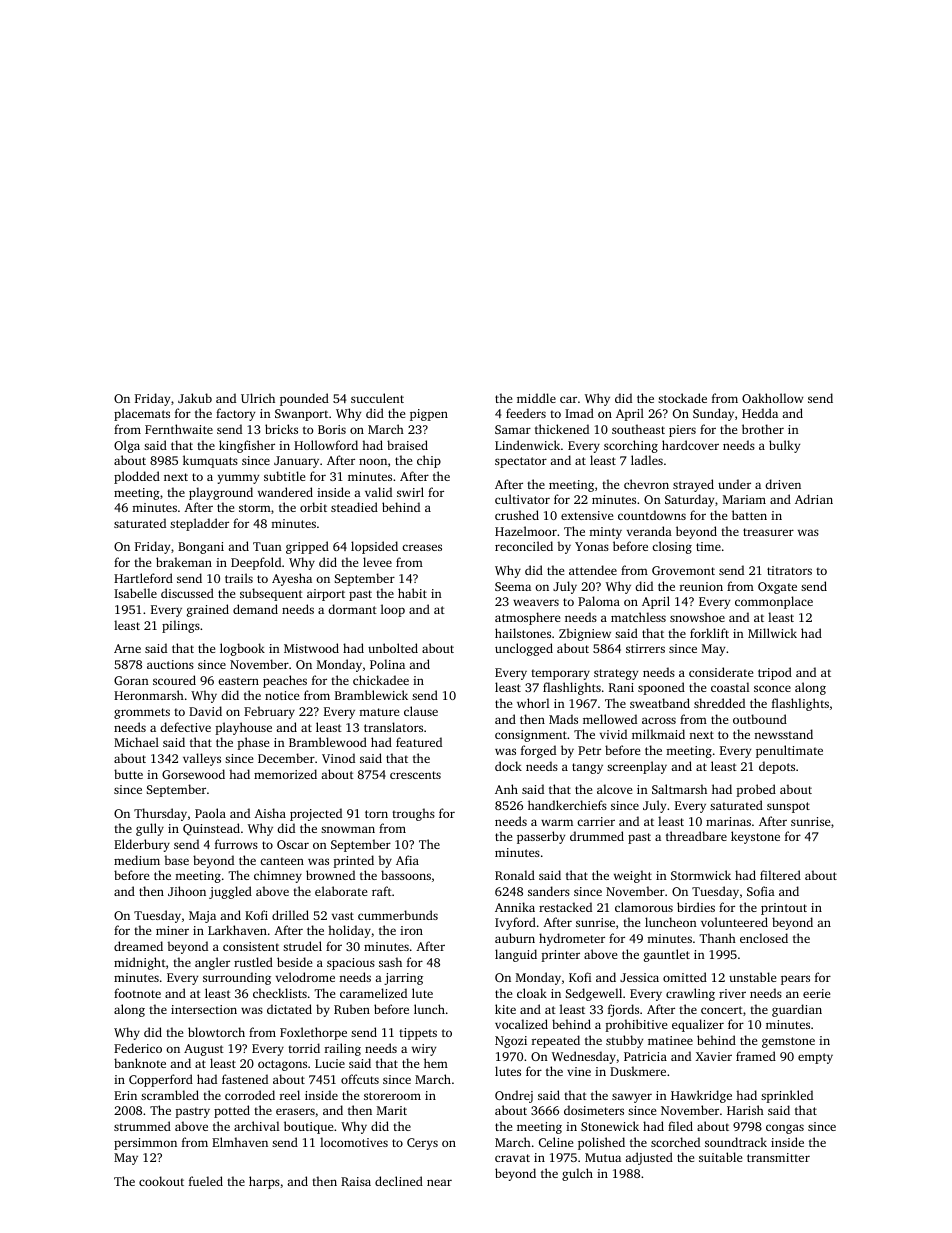  I want to click on passerby, so click(541, 837).
